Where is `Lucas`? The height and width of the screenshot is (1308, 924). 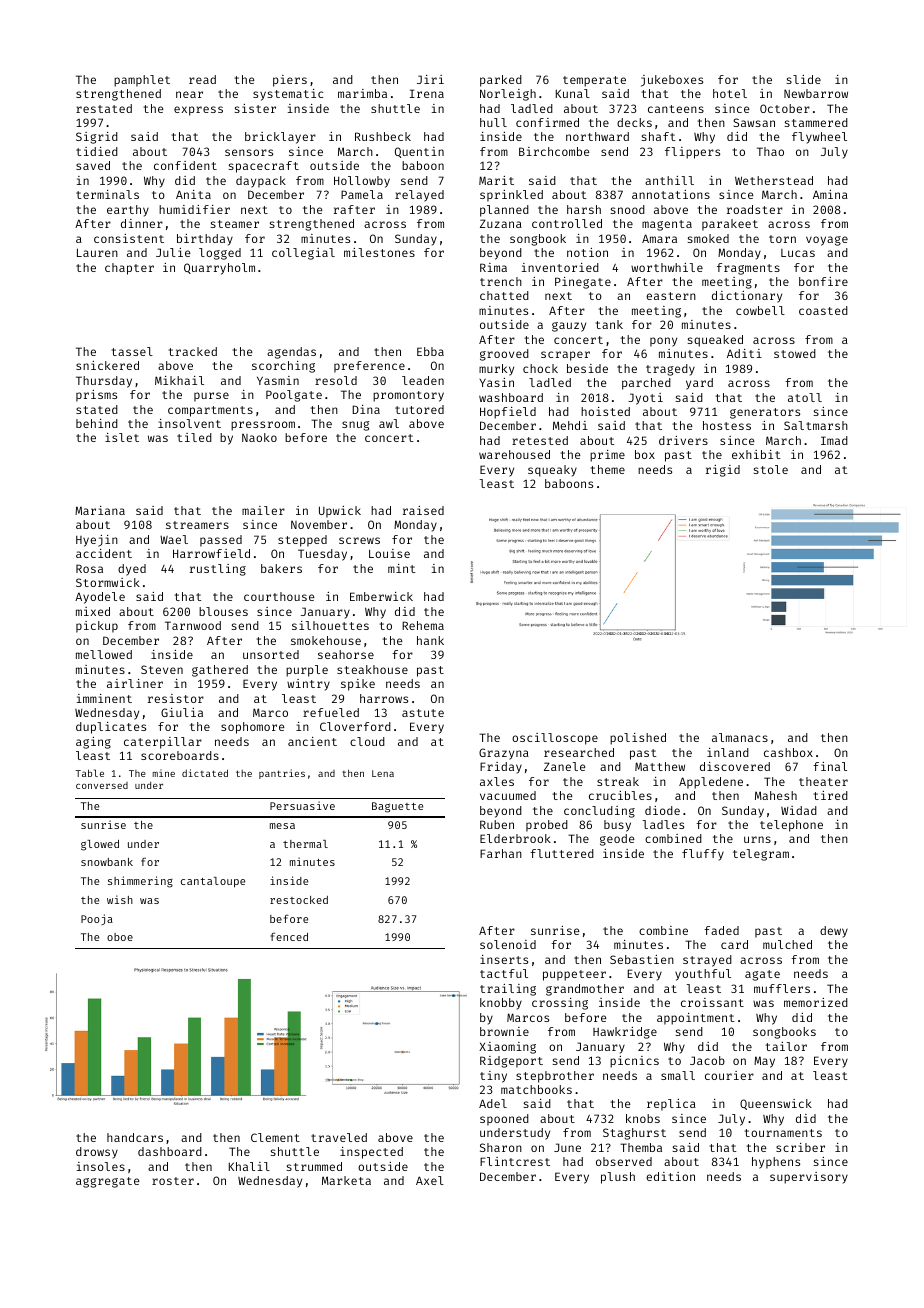 Lucas is located at coordinates (798, 253).
